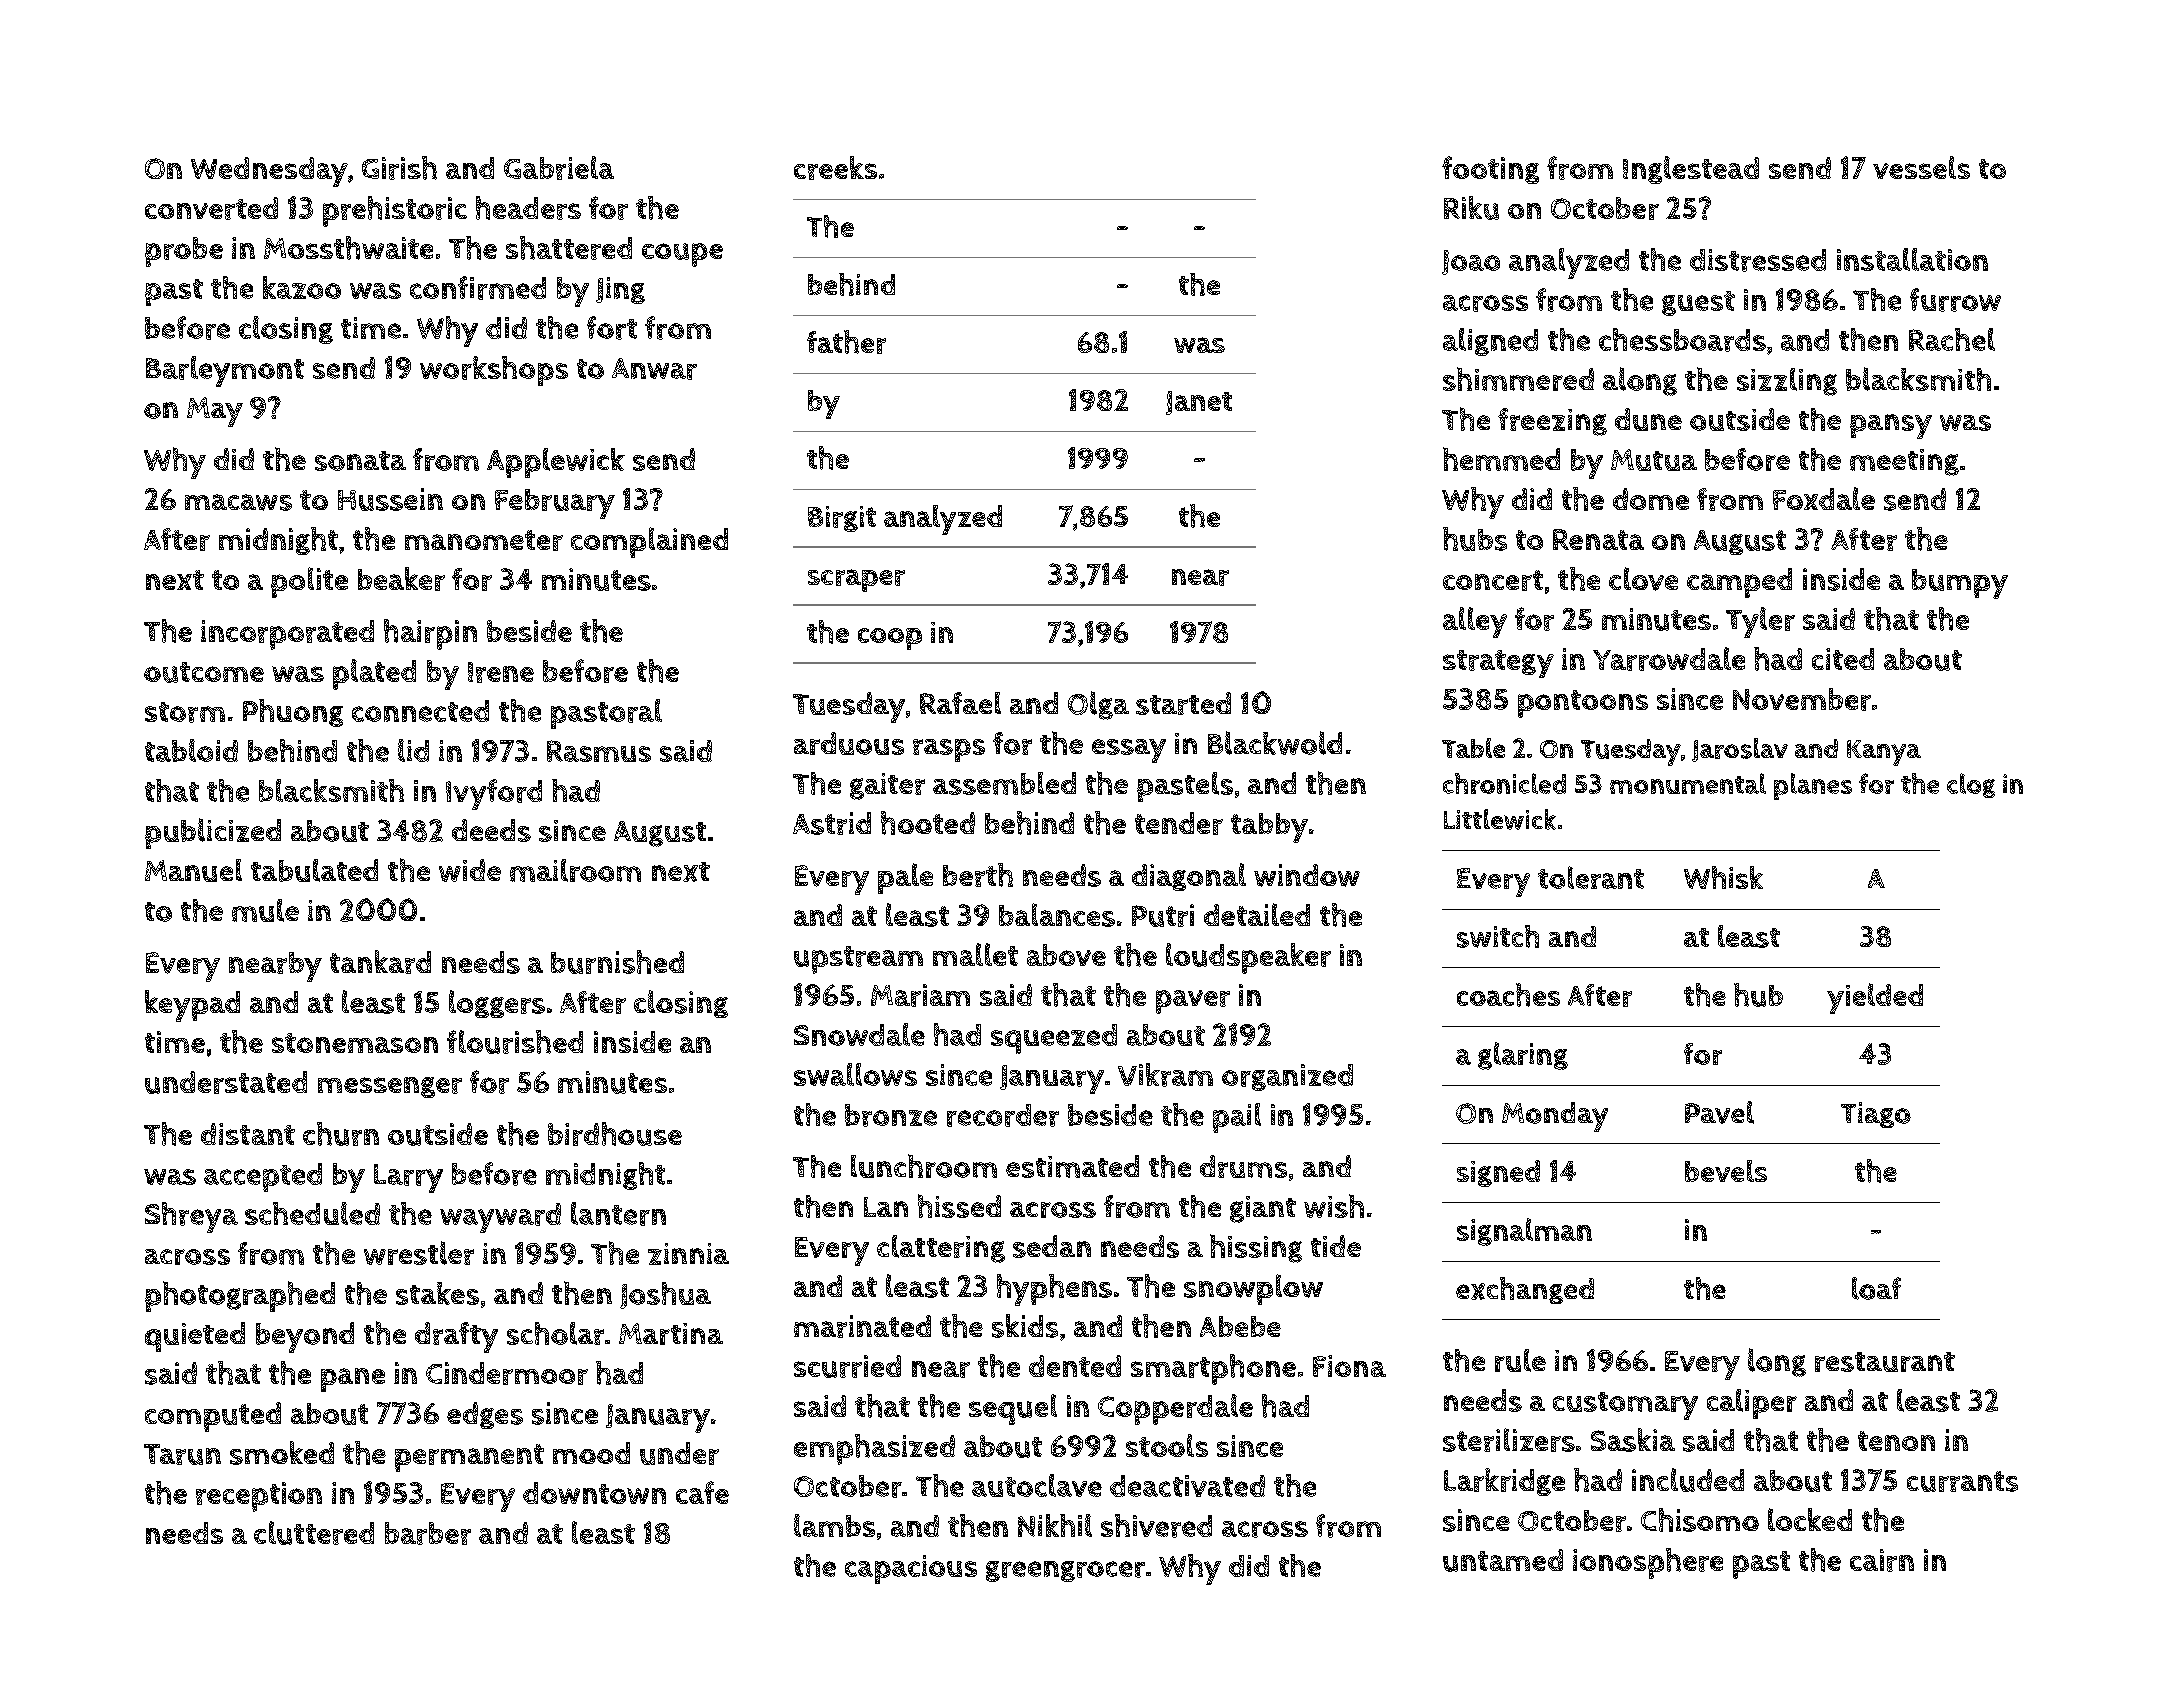 This screenshot has height=1683, width=2178. What do you see at coordinates (1490, 170) in the screenshot?
I see `footing` at bounding box center [1490, 170].
